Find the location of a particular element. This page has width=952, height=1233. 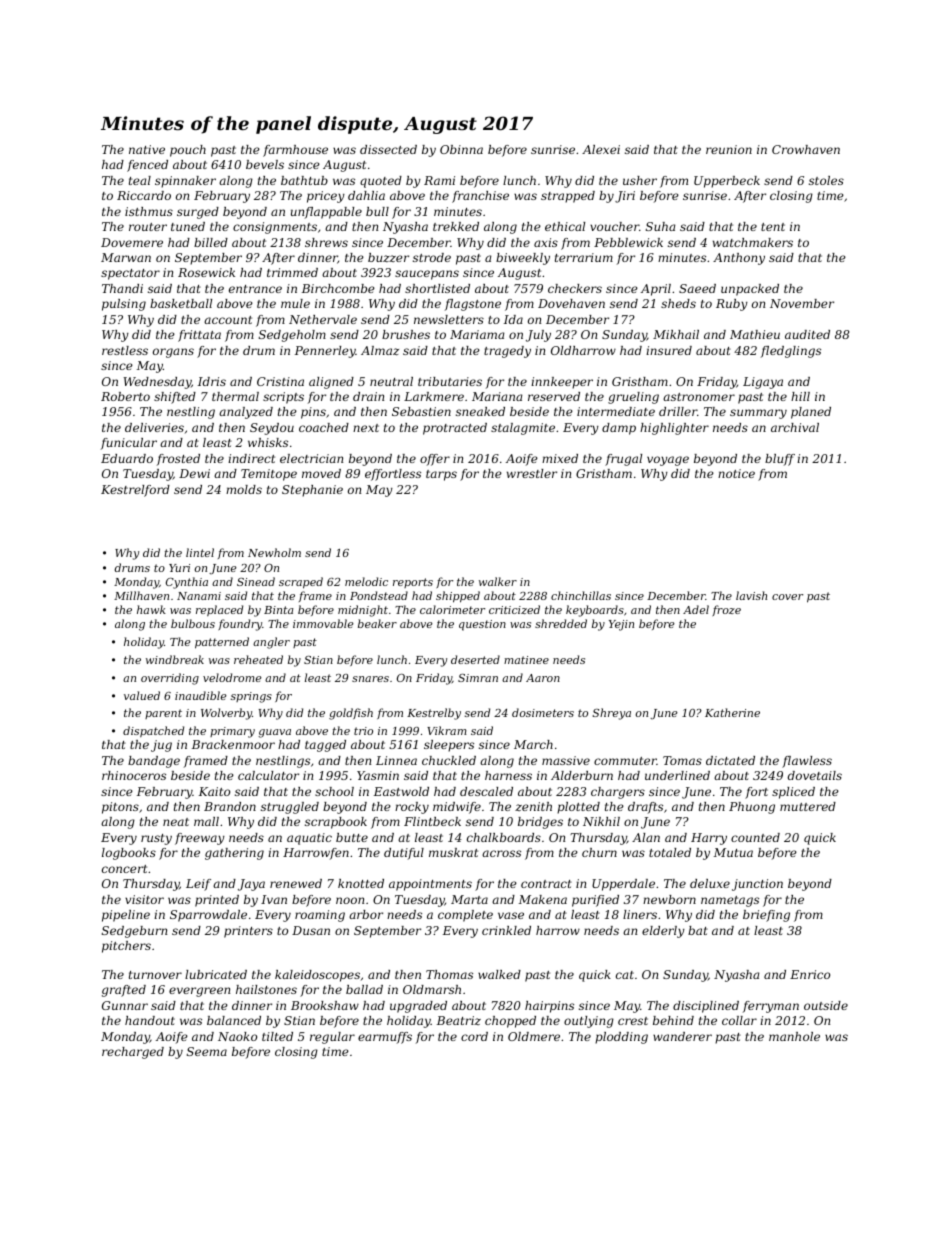

reunion is located at coordinates (729, 149).
